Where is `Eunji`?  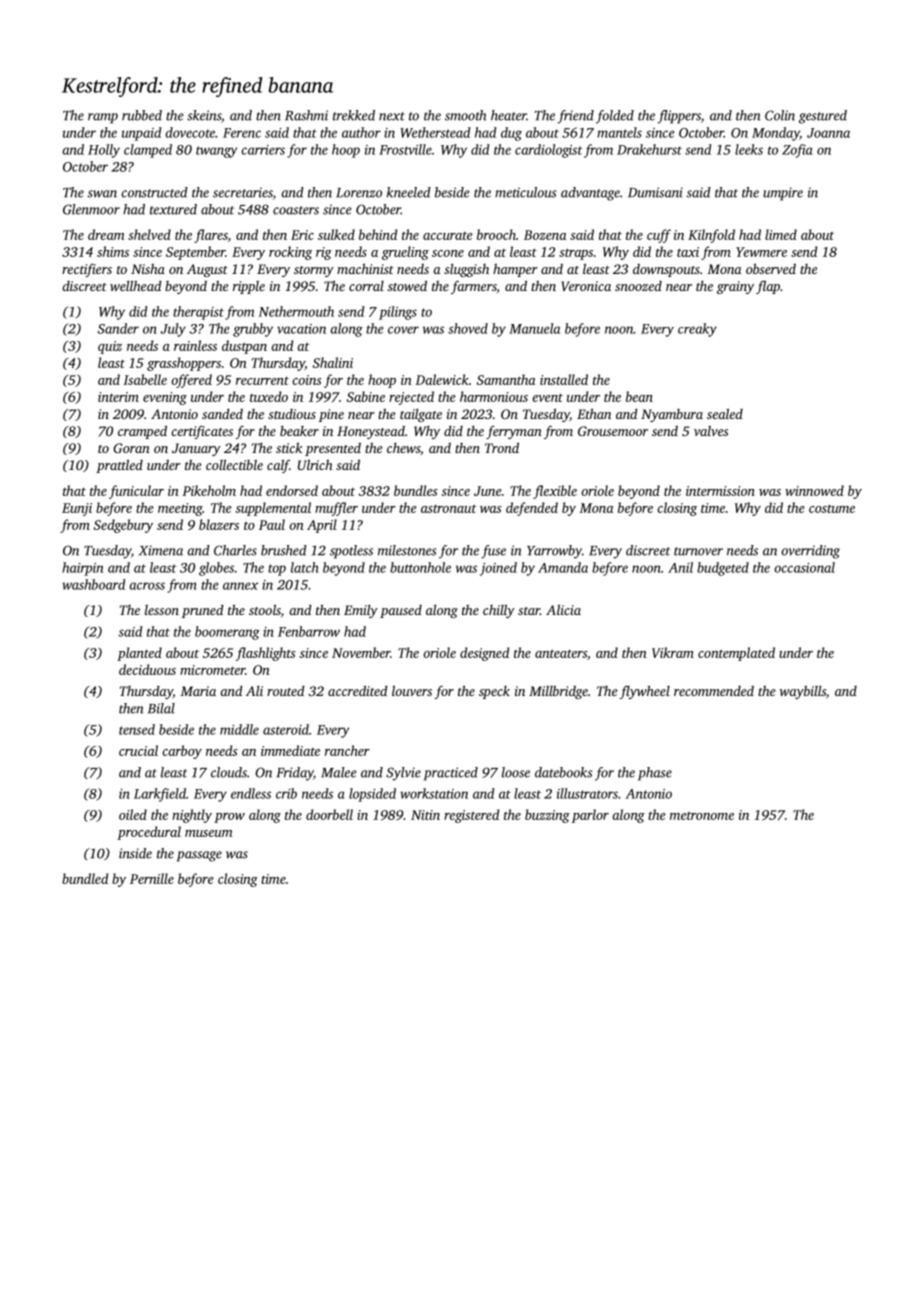
Eunji is located at coordinates (77, 509).
